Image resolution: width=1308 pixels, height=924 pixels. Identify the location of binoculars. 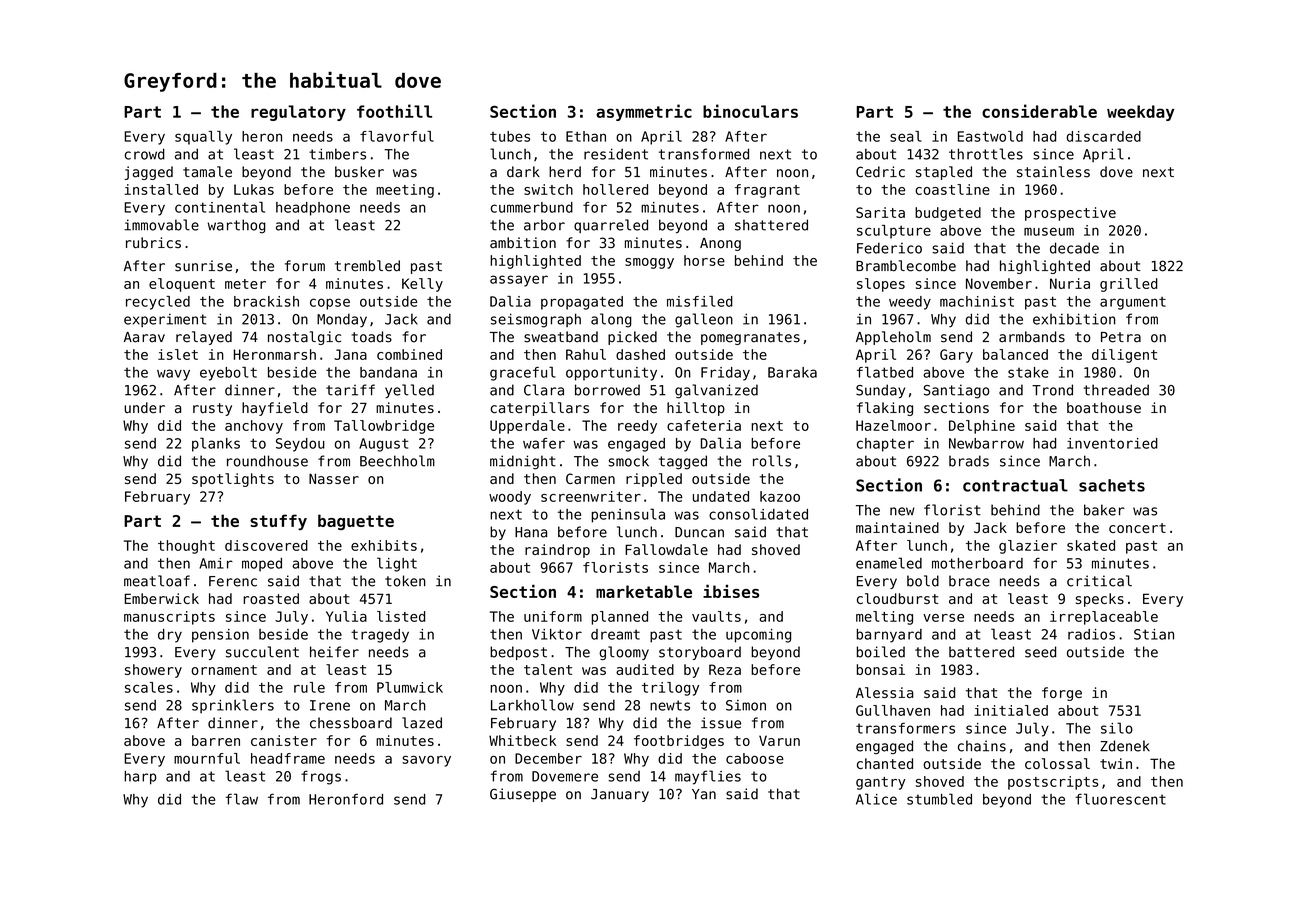
(750, 111).
